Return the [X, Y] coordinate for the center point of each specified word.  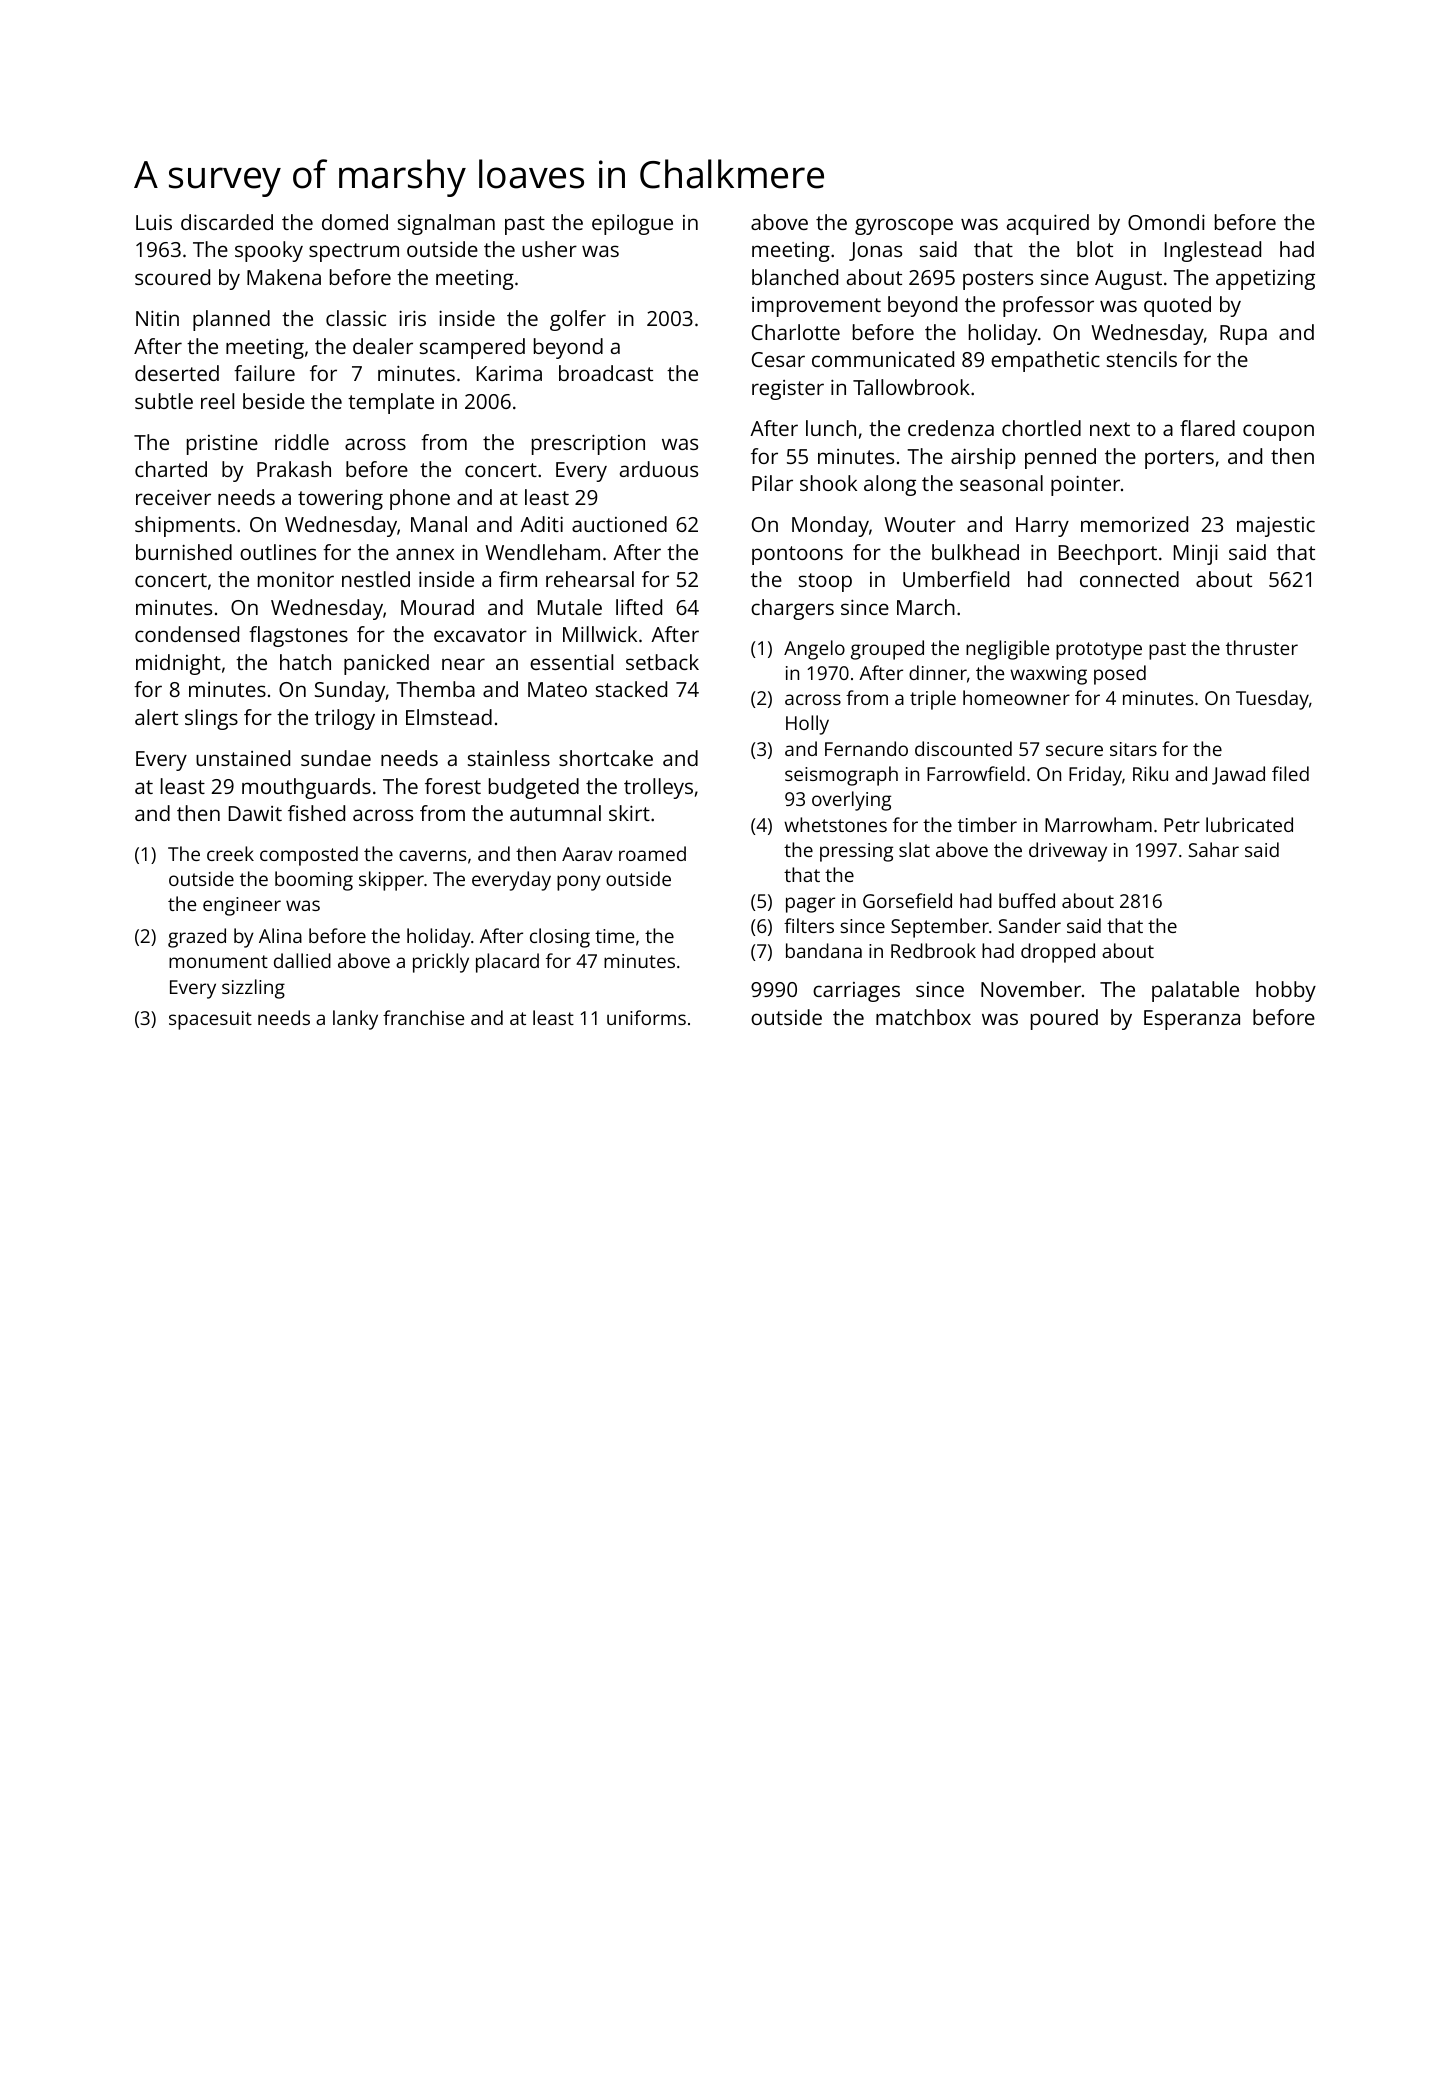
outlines [278, 552]
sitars [1133, 749]
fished [316, 813]
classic [356, 318]
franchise [423, 1017]
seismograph [841, 776]
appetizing [1265, 280]
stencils [1142, 359]
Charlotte [796, 332]
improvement [816, 307]
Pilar [772, 483]
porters [1179, 459]
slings [211, 719]
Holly [807, 725]
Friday [1095, 776]
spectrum [354, 252]
